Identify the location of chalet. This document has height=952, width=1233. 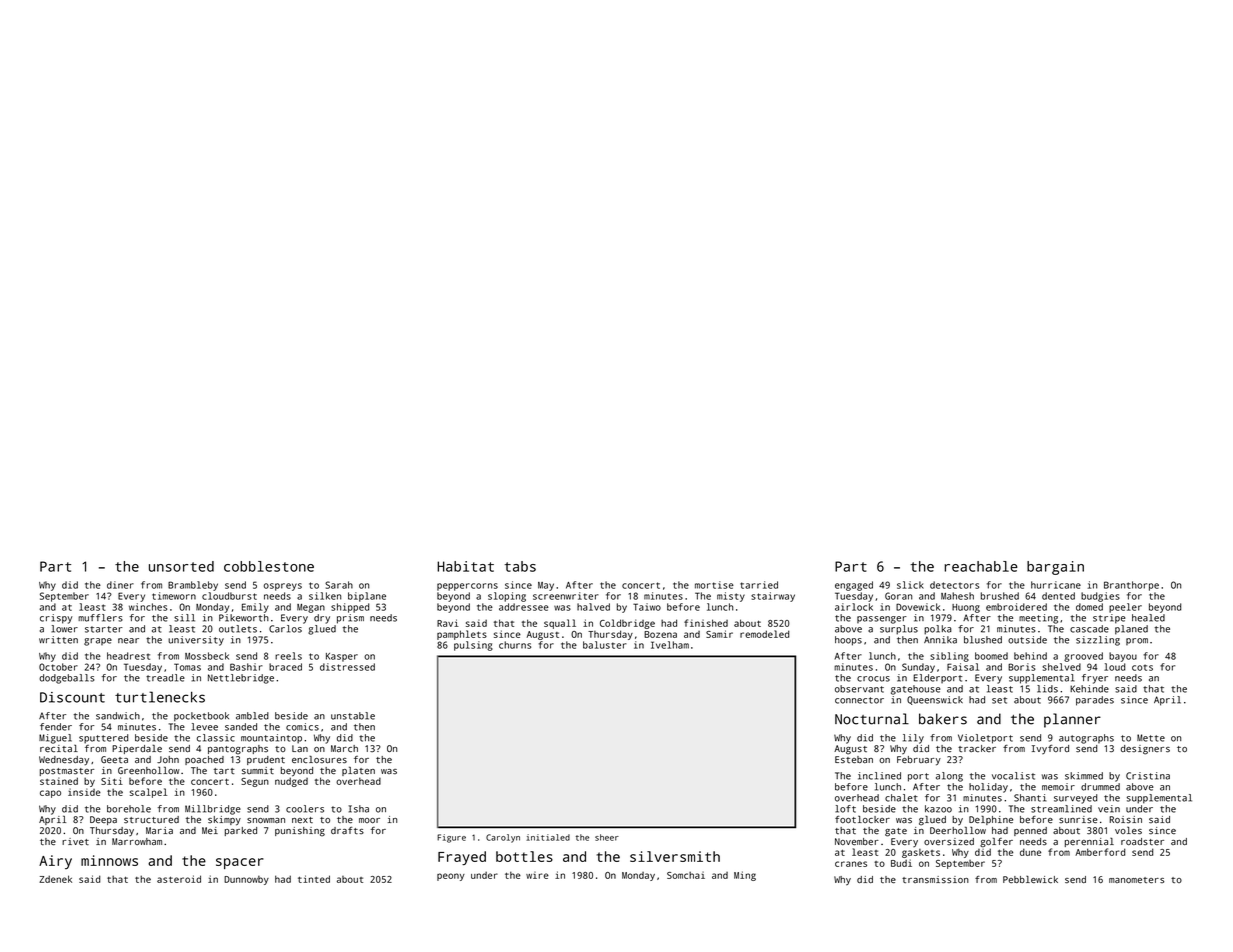
(901, 798).
